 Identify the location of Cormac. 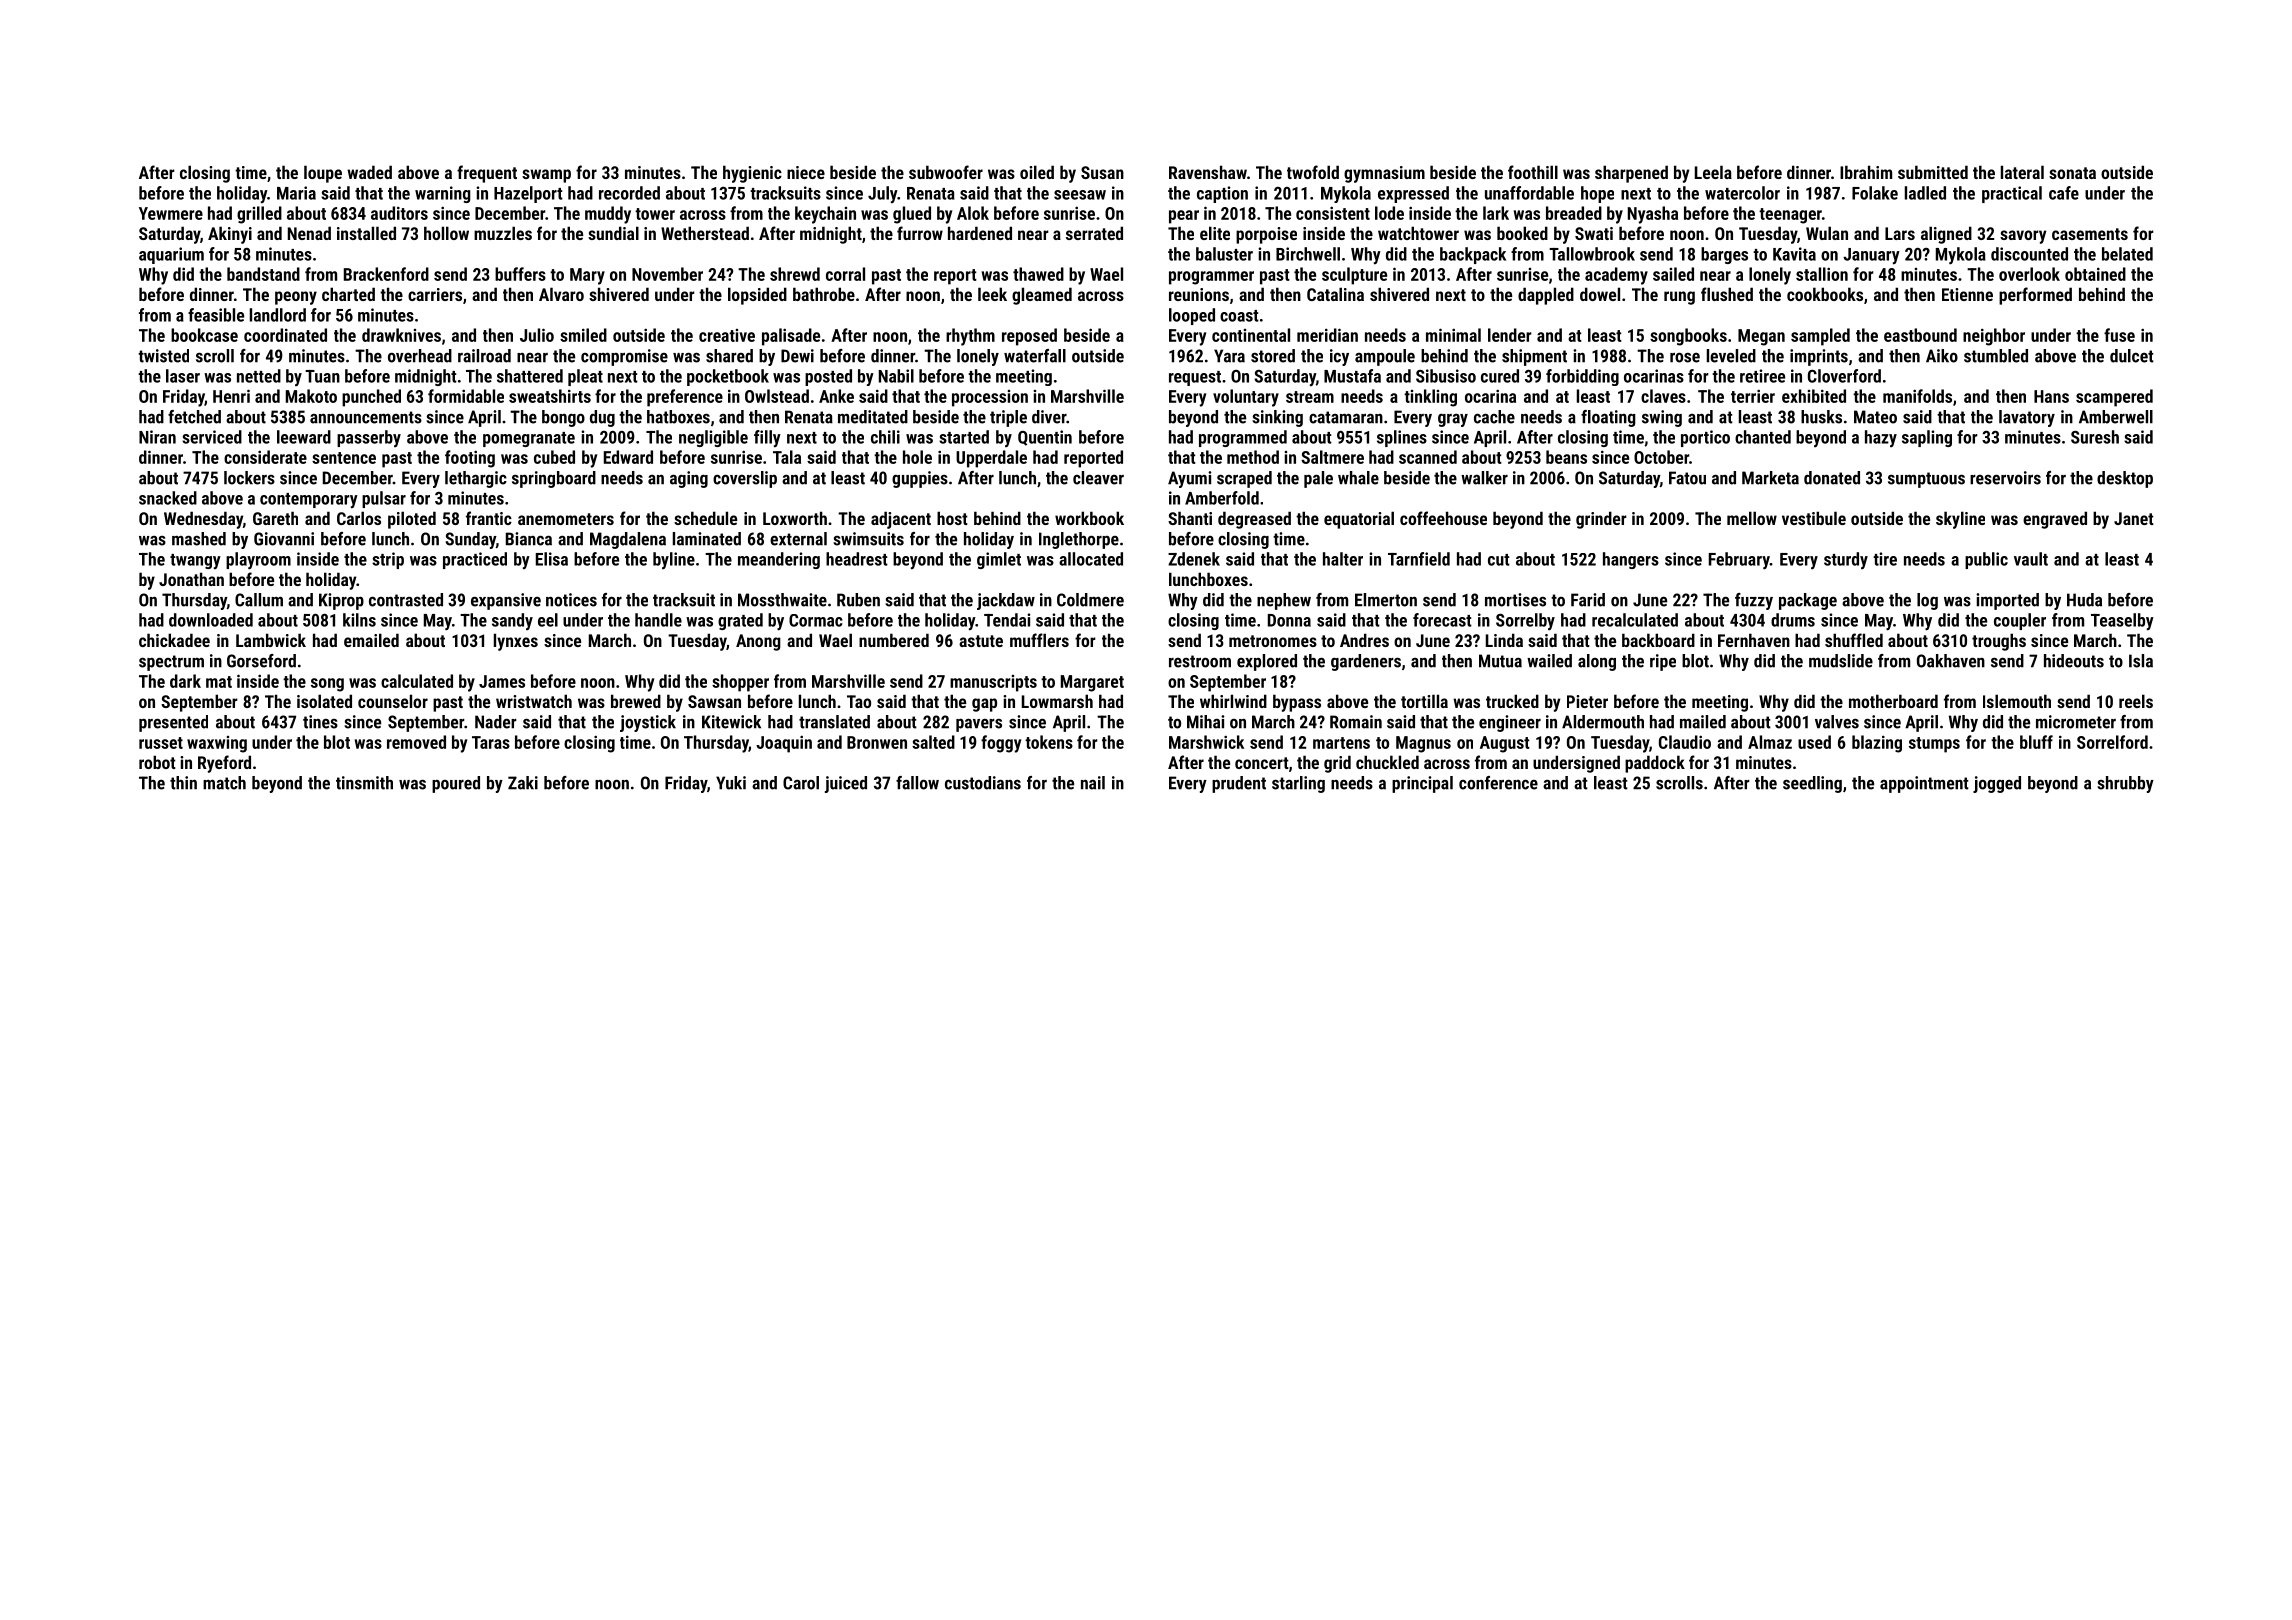
(816, 620).
